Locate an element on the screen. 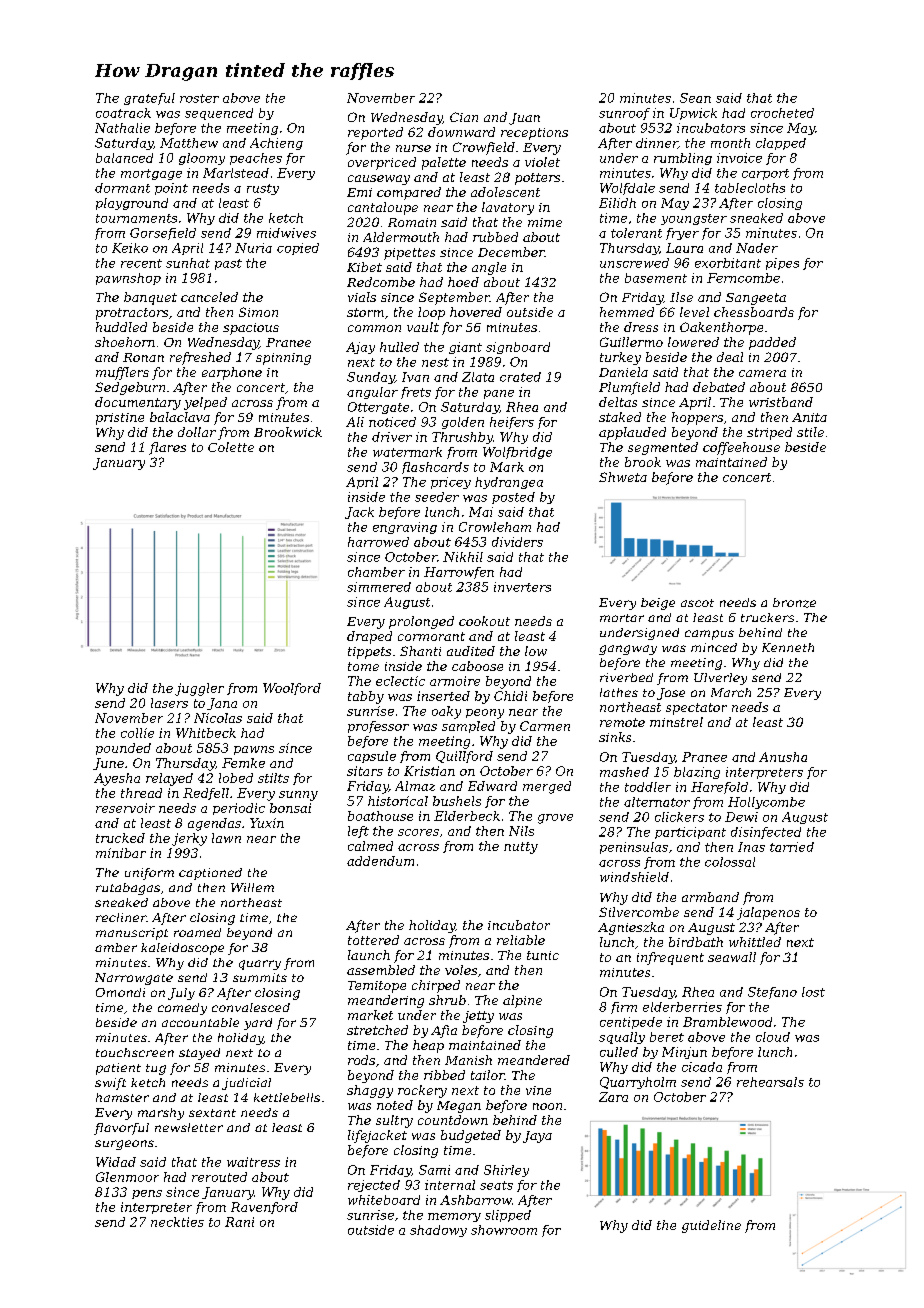 This screenshot has width=924, height=1308. beige is located at coordinates (658, 604).
